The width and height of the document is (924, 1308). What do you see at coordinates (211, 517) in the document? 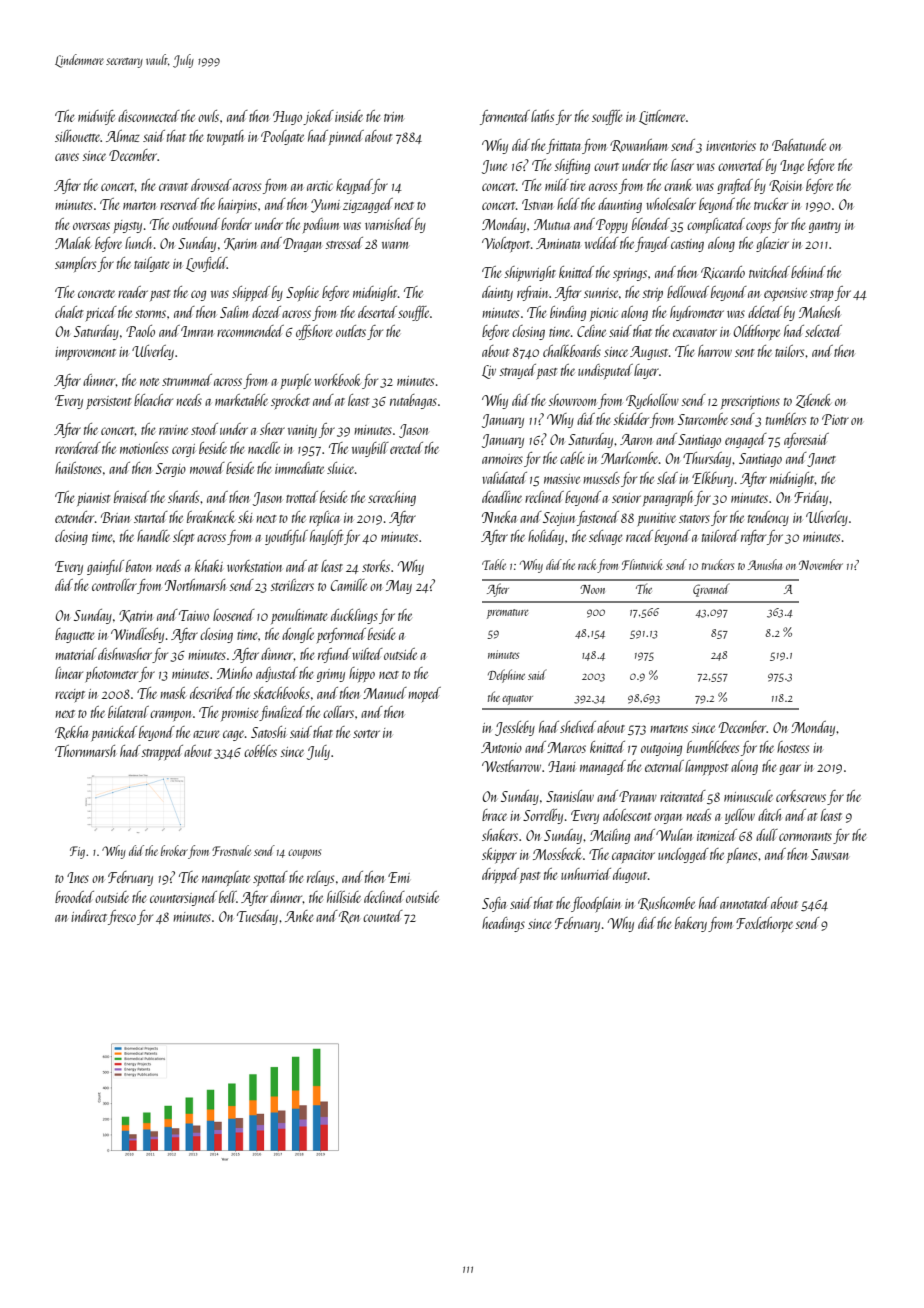
I see `breakneck` at bounding box center [211, 517].
